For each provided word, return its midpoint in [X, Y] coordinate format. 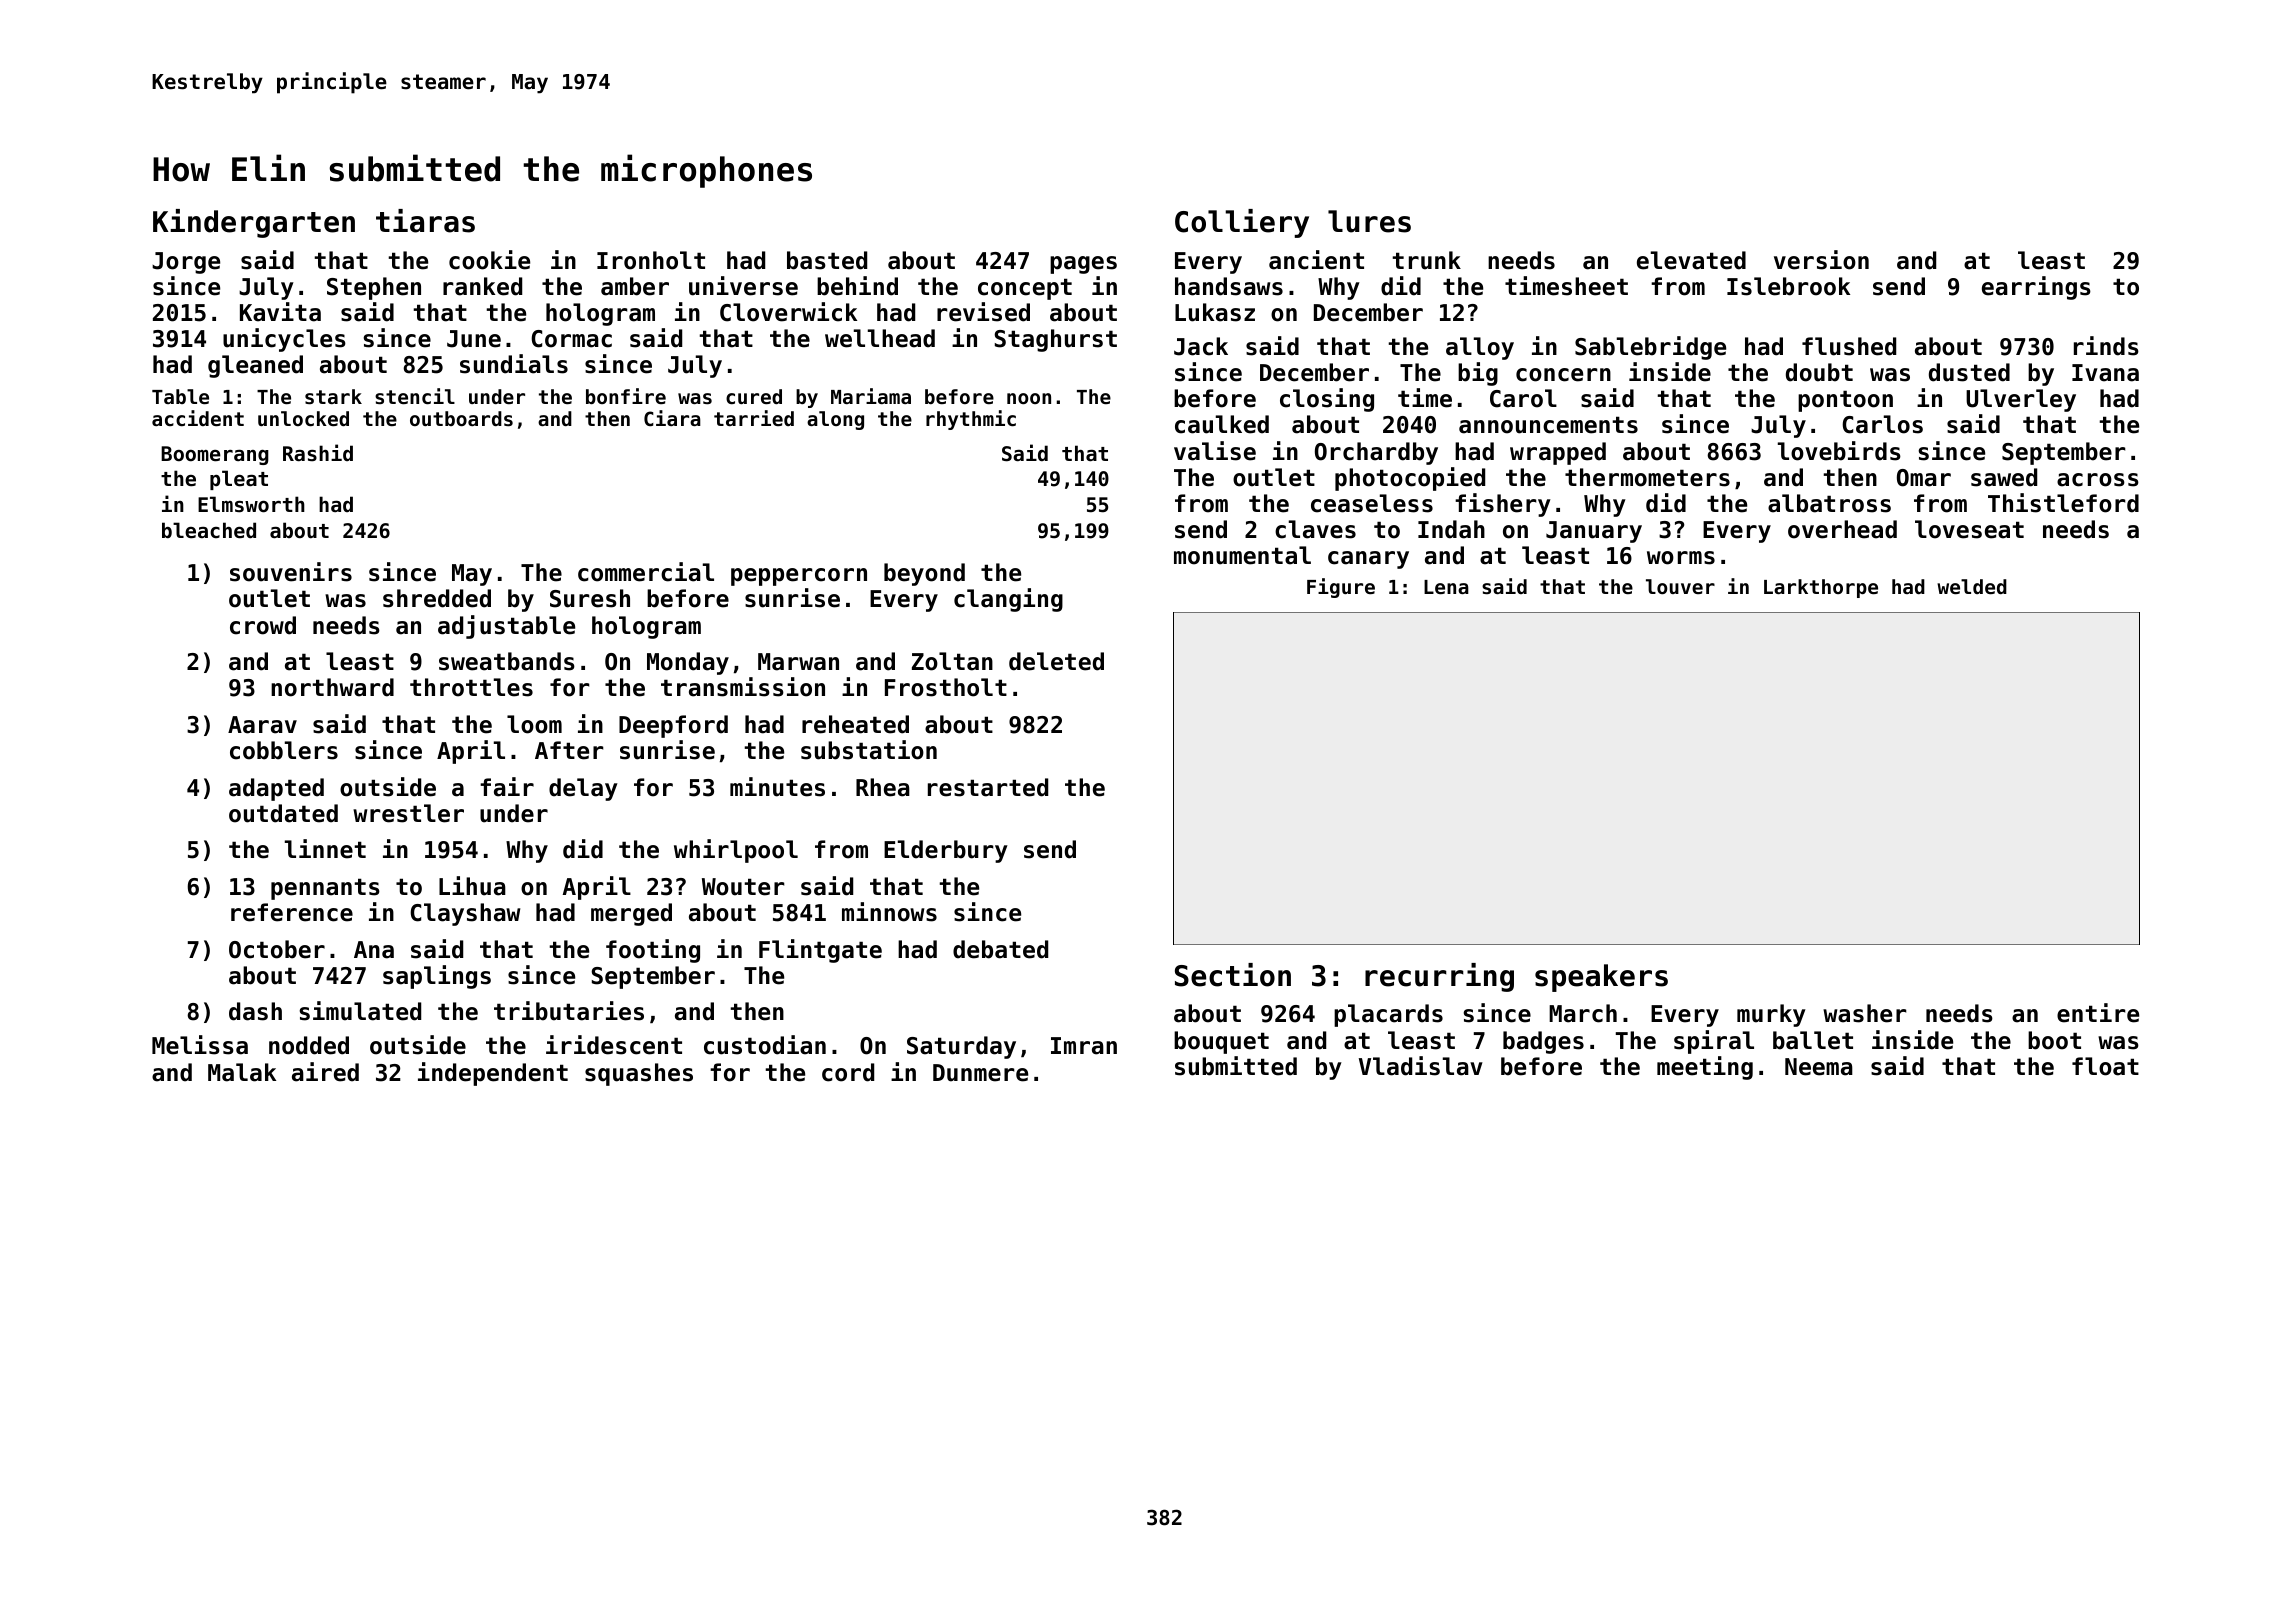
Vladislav [1421, 1066]
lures [1369, 221]
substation [869, 750]
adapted [276, 789]
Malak [242, 1072]
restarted [988, 787]
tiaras [425, 221]
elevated [1691, 260]
